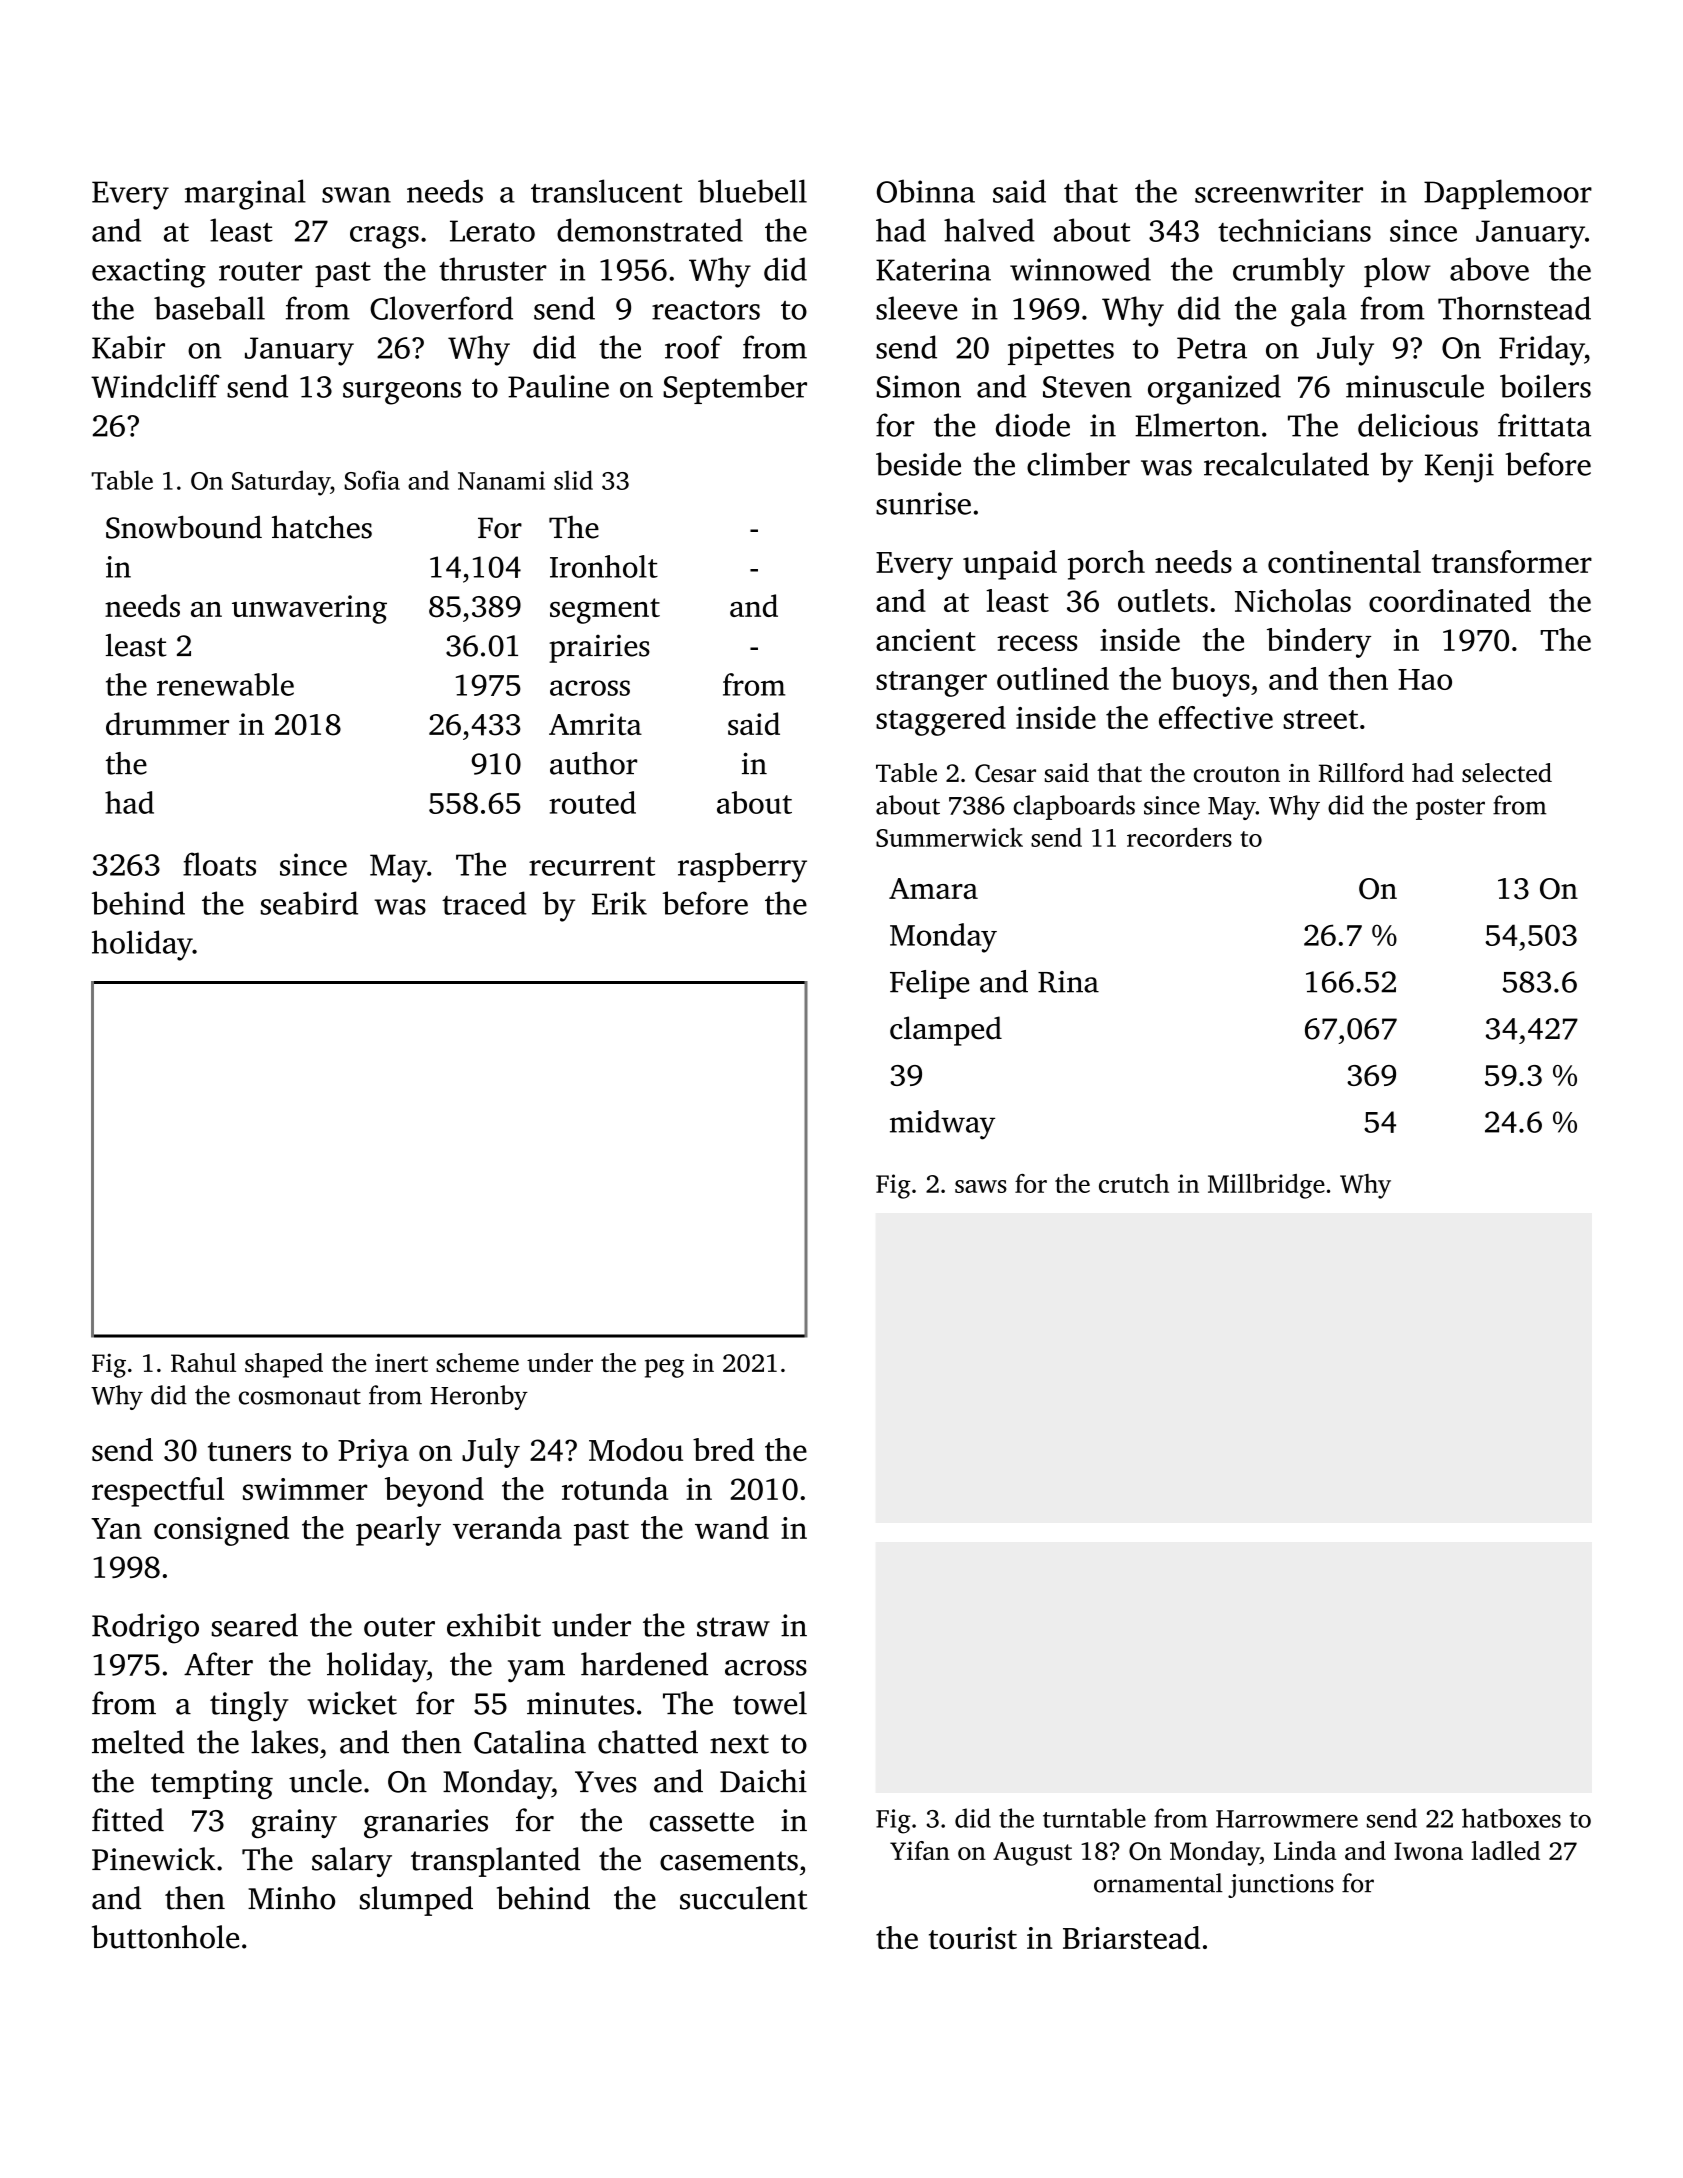 Image resolution: width=1683 pixels, height=2178 pixels. What do you see at coordinates (973, 1938) in the screenshot?
I see `tourist` at bounding box center [973, 1938].
